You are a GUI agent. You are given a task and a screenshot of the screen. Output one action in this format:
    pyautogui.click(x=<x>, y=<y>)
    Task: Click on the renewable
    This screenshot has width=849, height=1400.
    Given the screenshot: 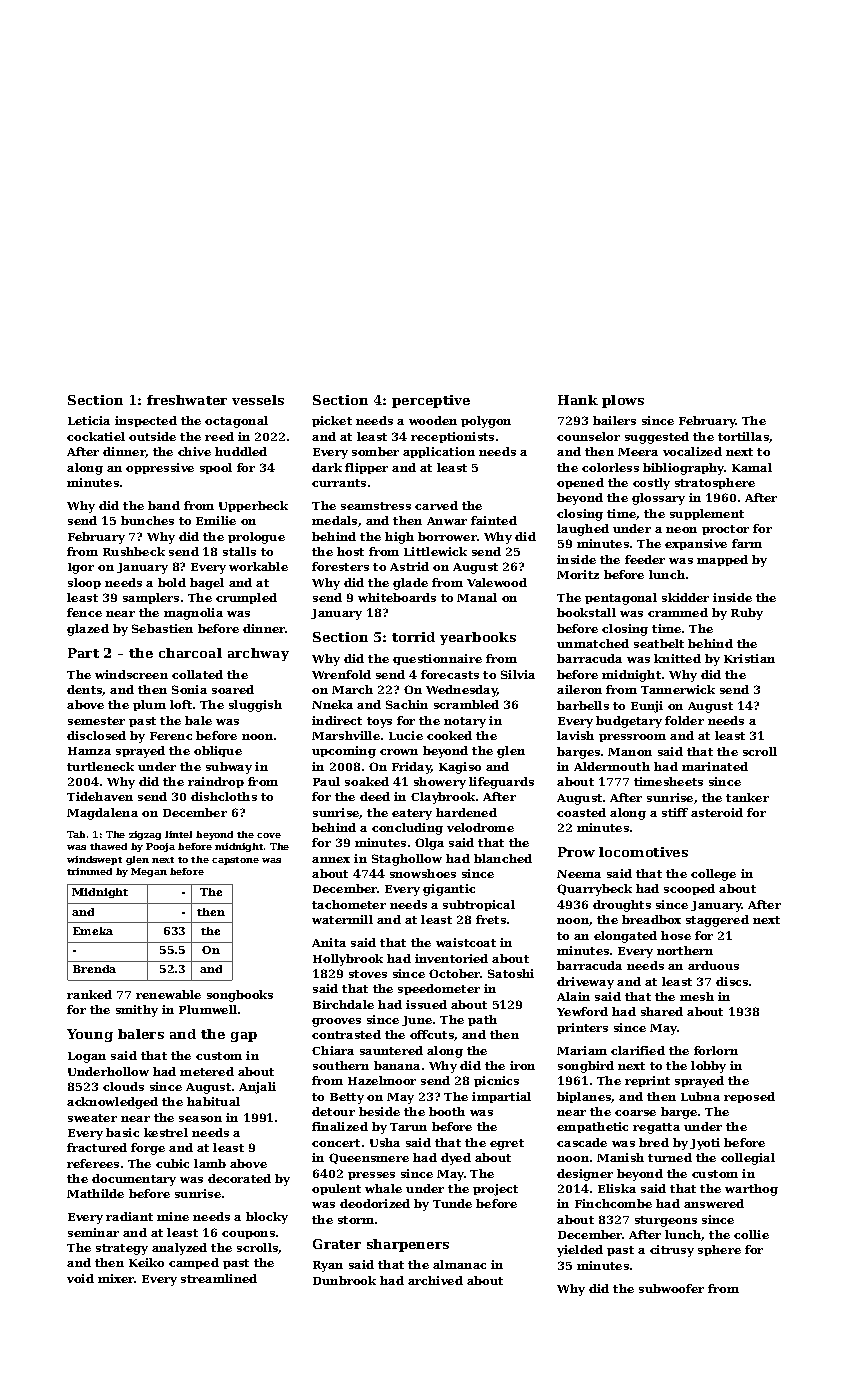 What is the action you would take?
    pyautogui.click(x=168, y=994)
